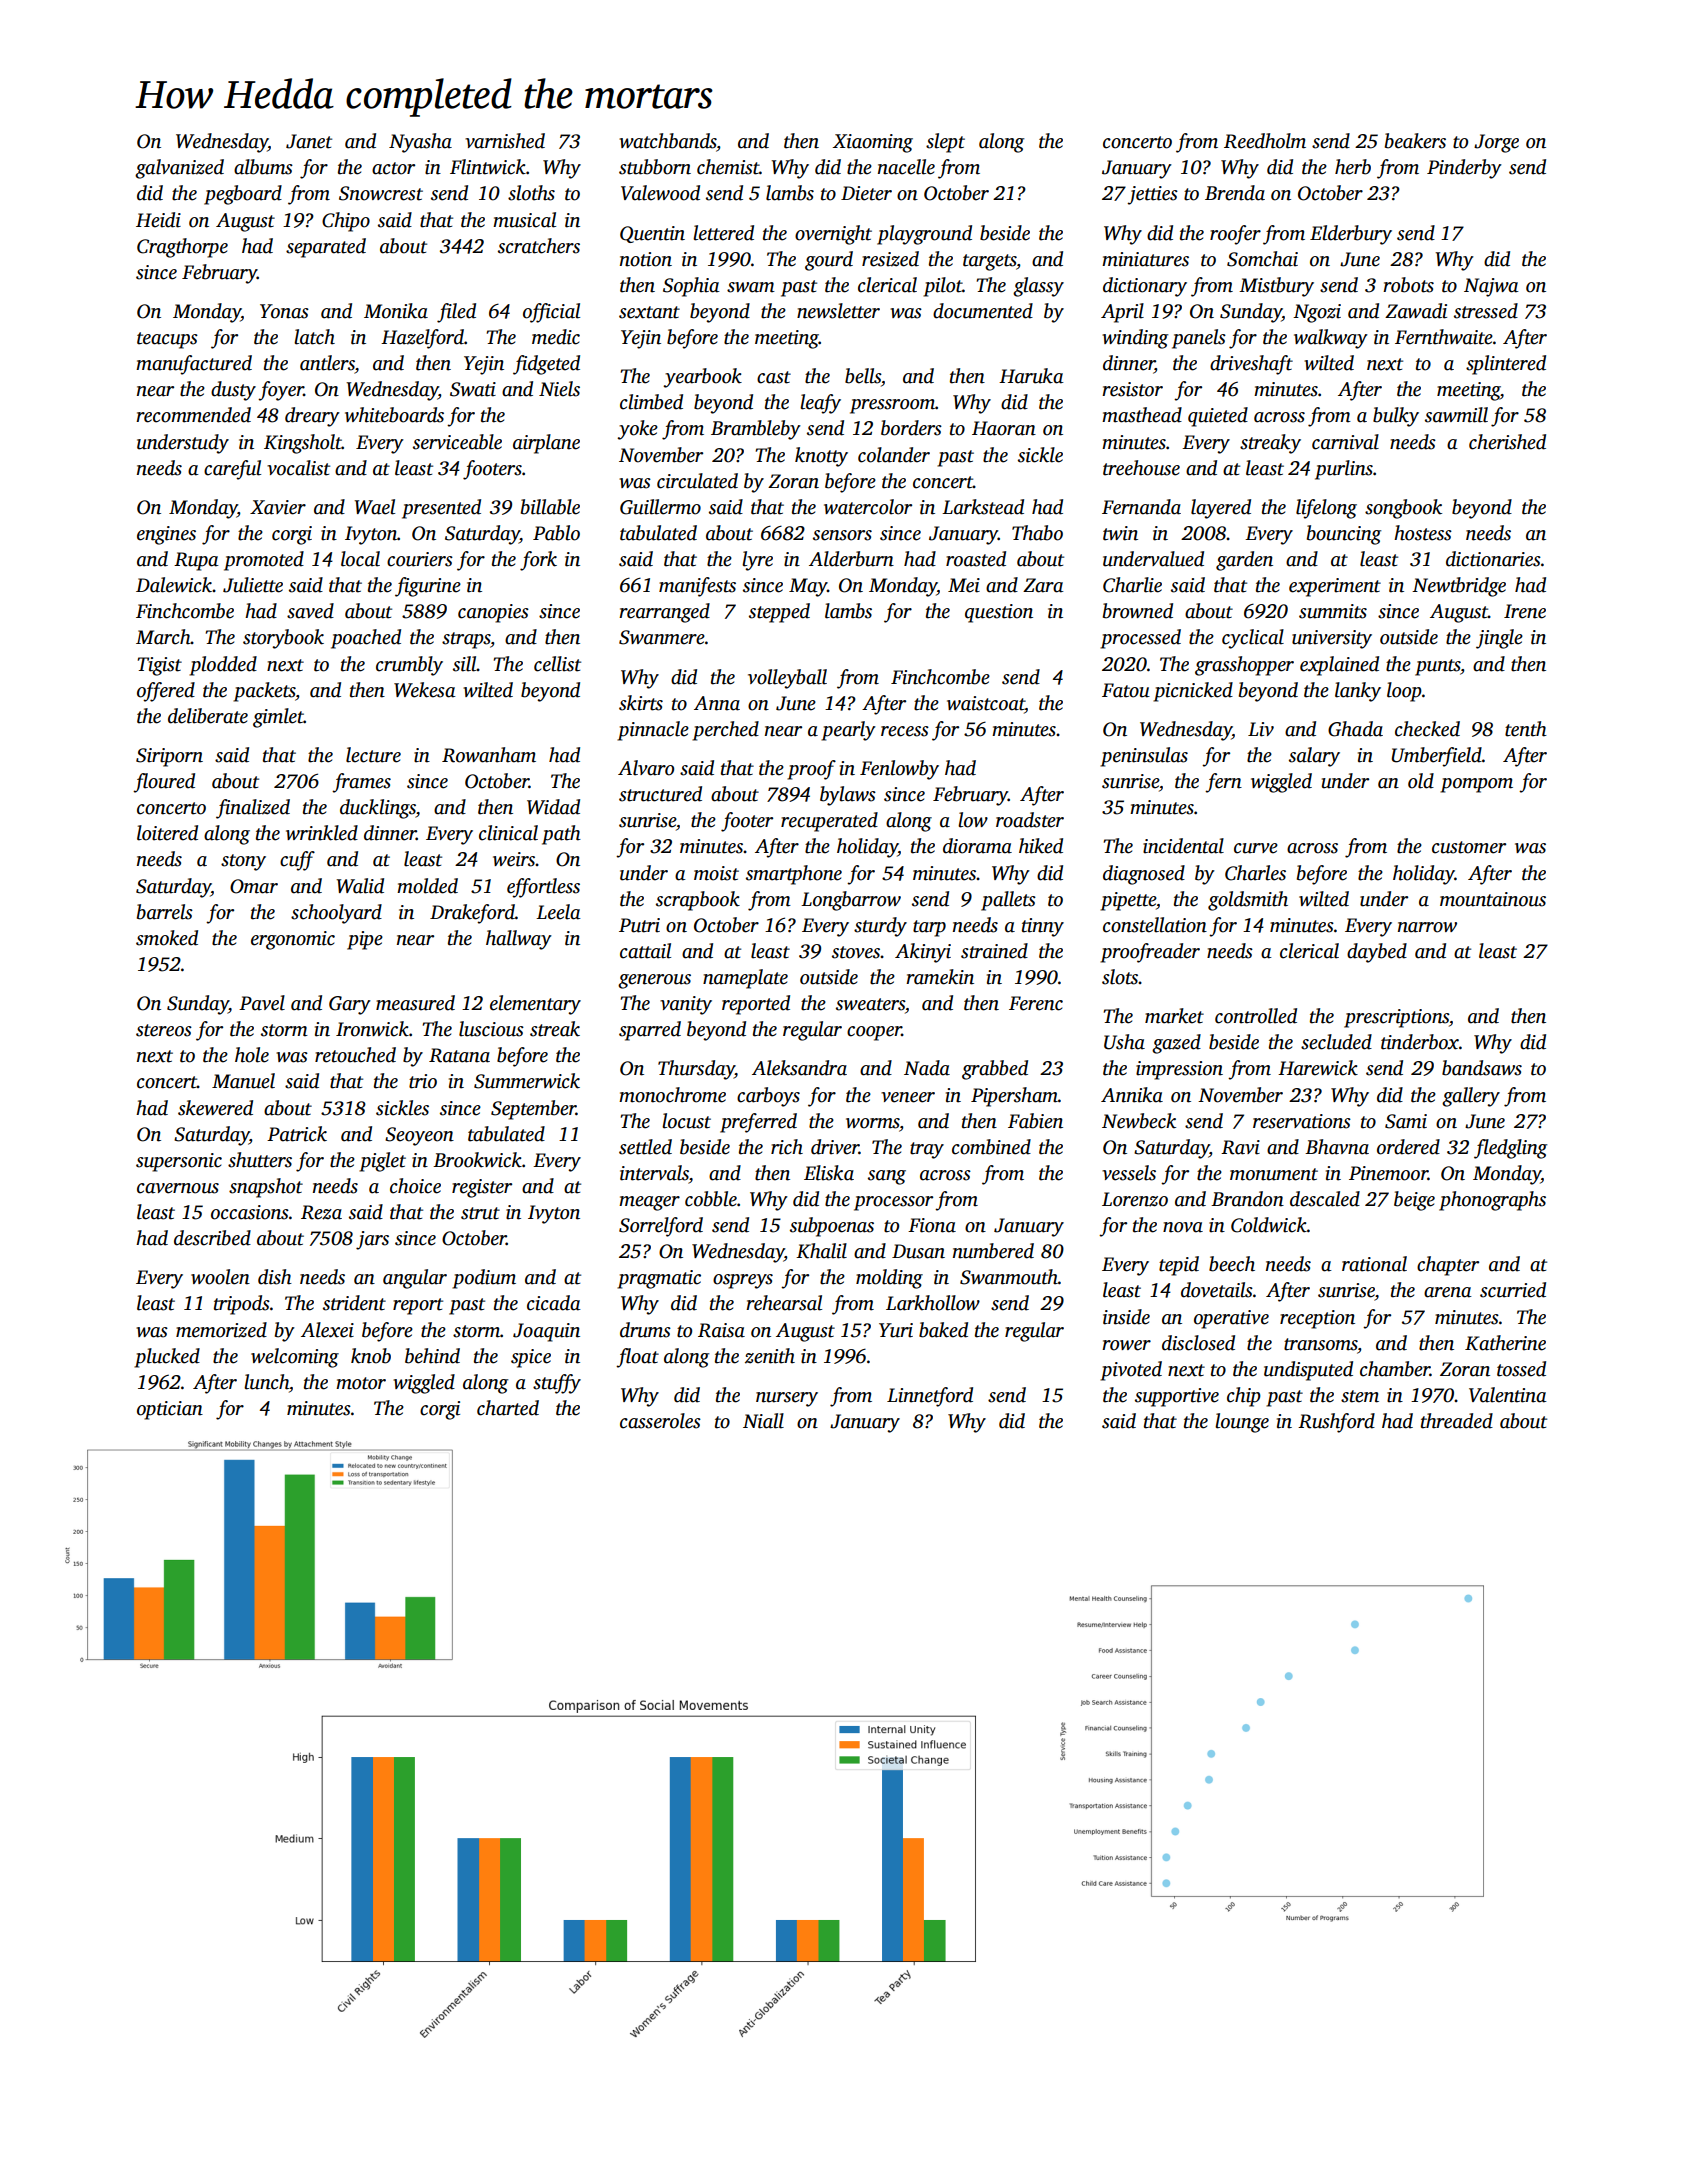 This page has height=2178, width=1683. Describe the element at coordinates (870, 1004) in the page. I see `sweaters` at that location.
